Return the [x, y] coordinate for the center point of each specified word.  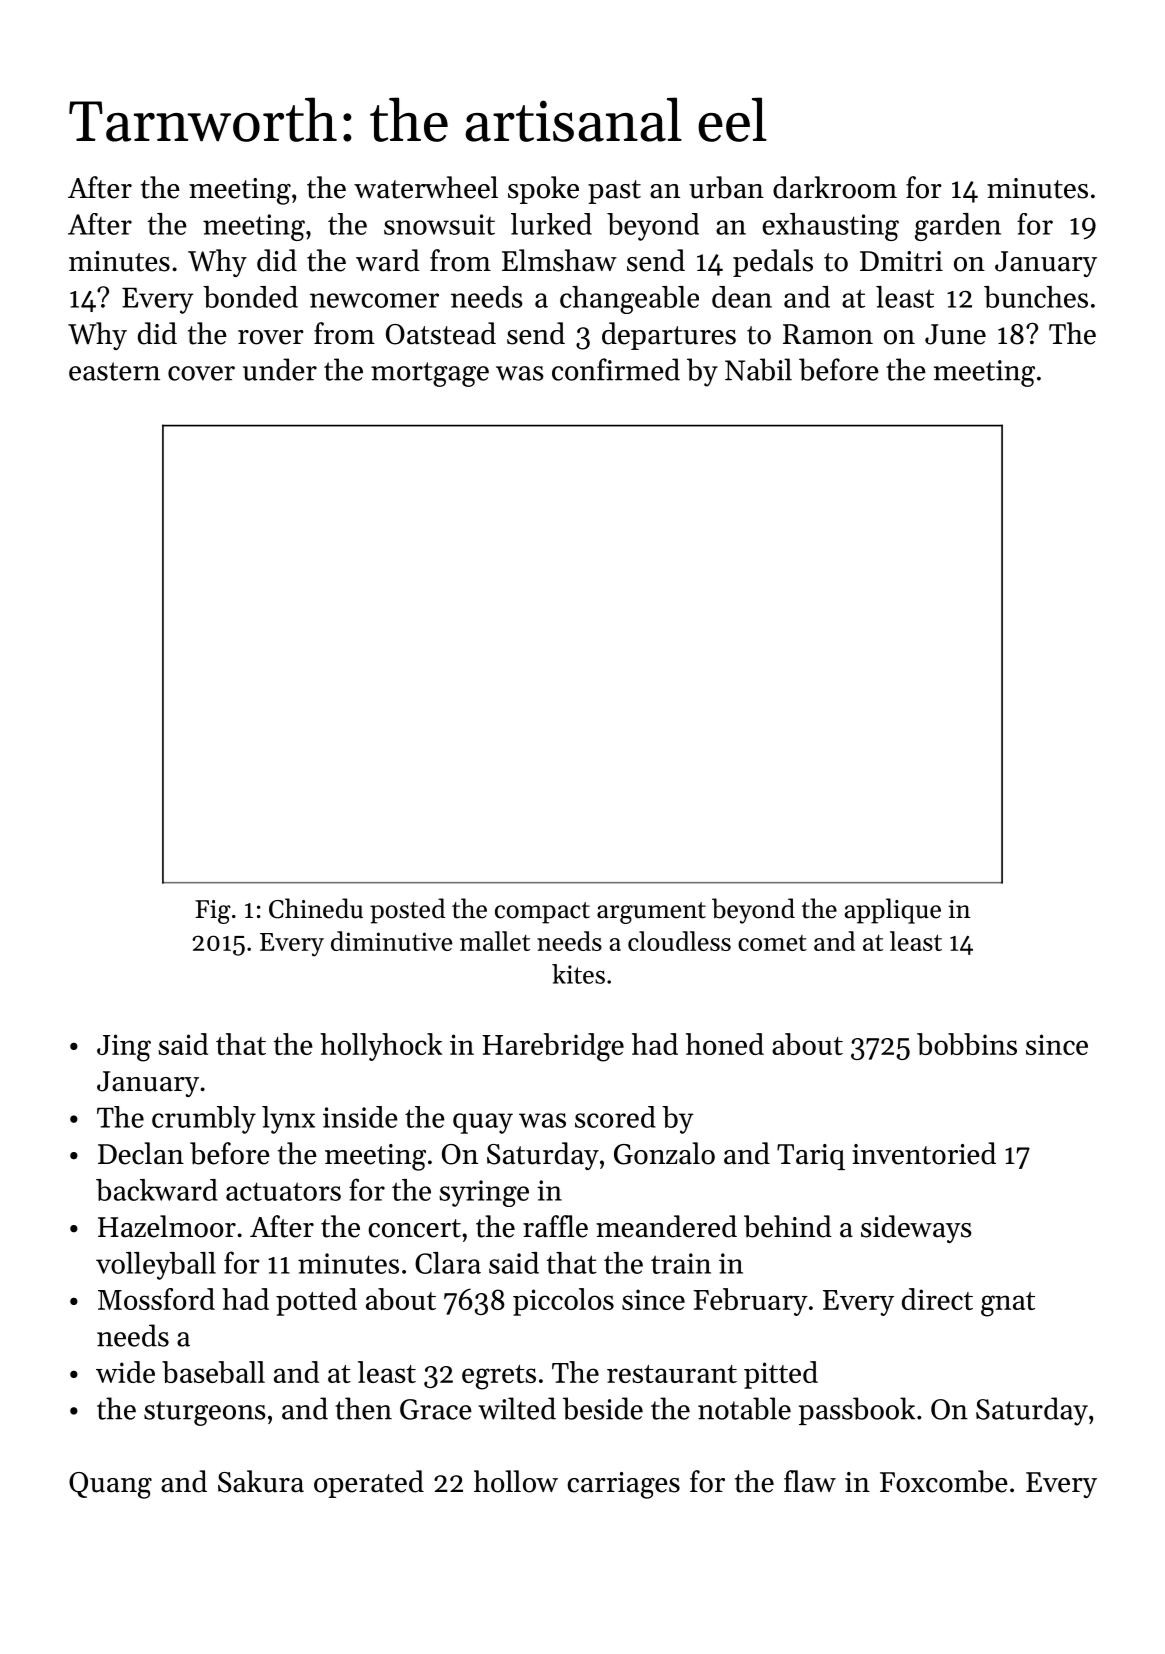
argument [651, 913]
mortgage [430, 374]
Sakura [261, 1481]
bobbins [967, 1044]
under [280, 369]
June [955, 334]
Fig [213, 912]
